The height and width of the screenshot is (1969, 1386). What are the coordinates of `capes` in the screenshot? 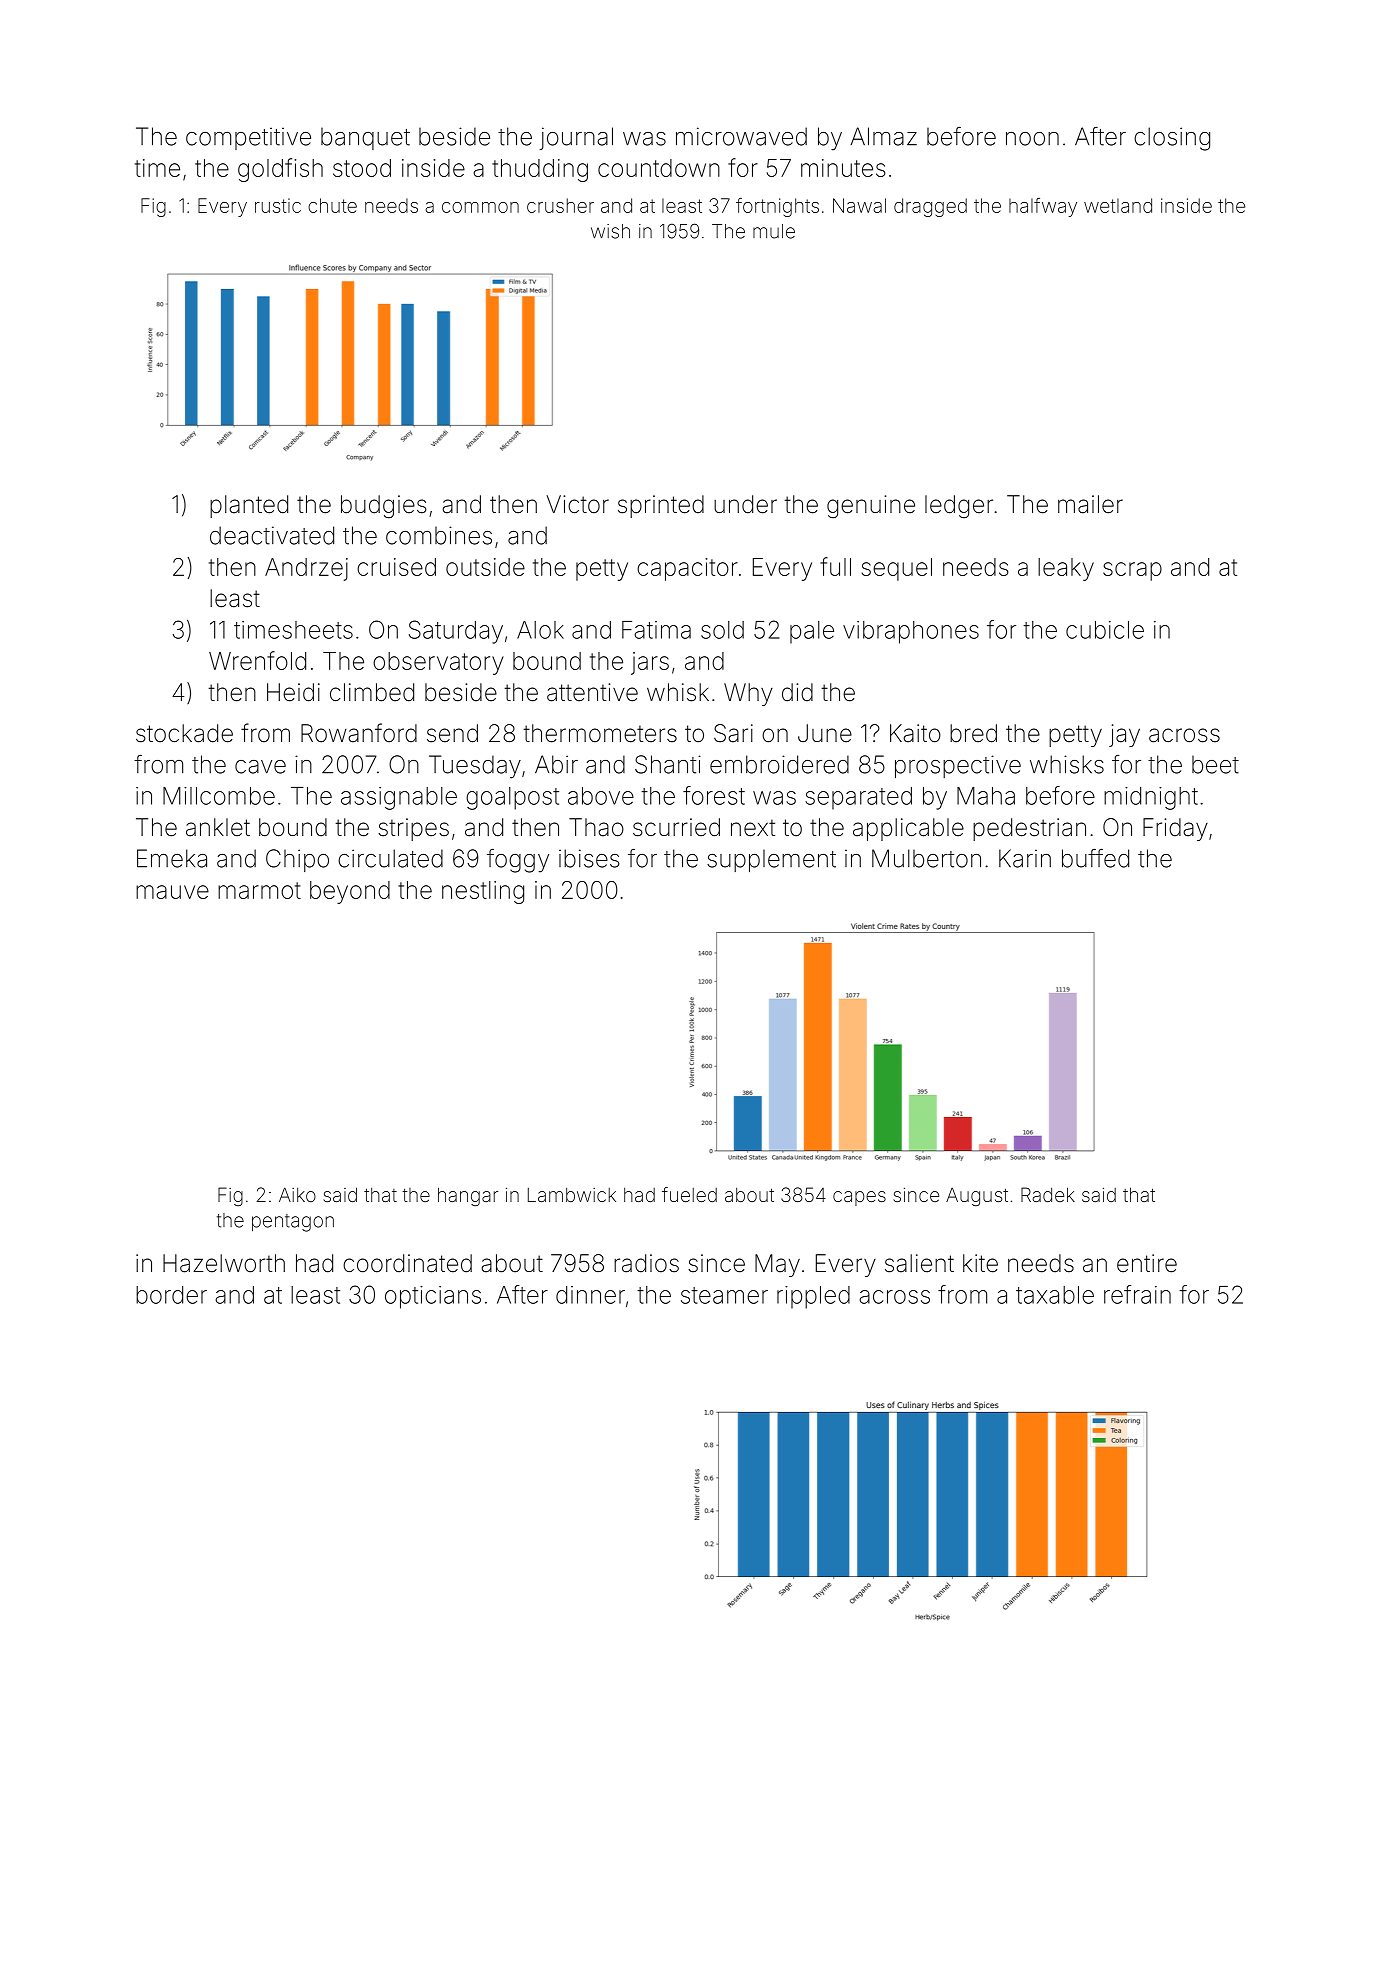 It's located at (859, 1198).
